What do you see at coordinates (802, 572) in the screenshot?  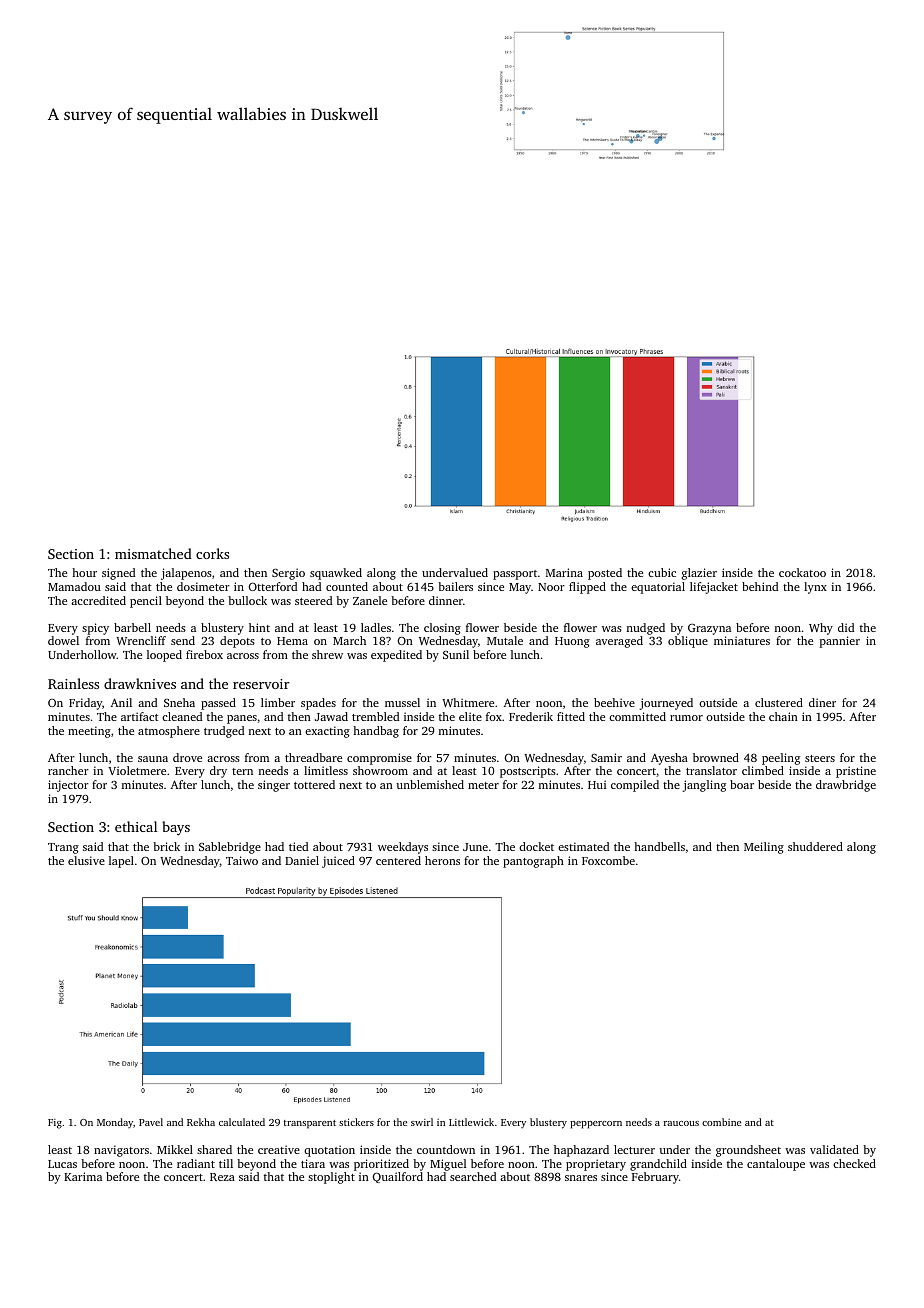 I see `cockatoo` at bounding box center [802, 572].
